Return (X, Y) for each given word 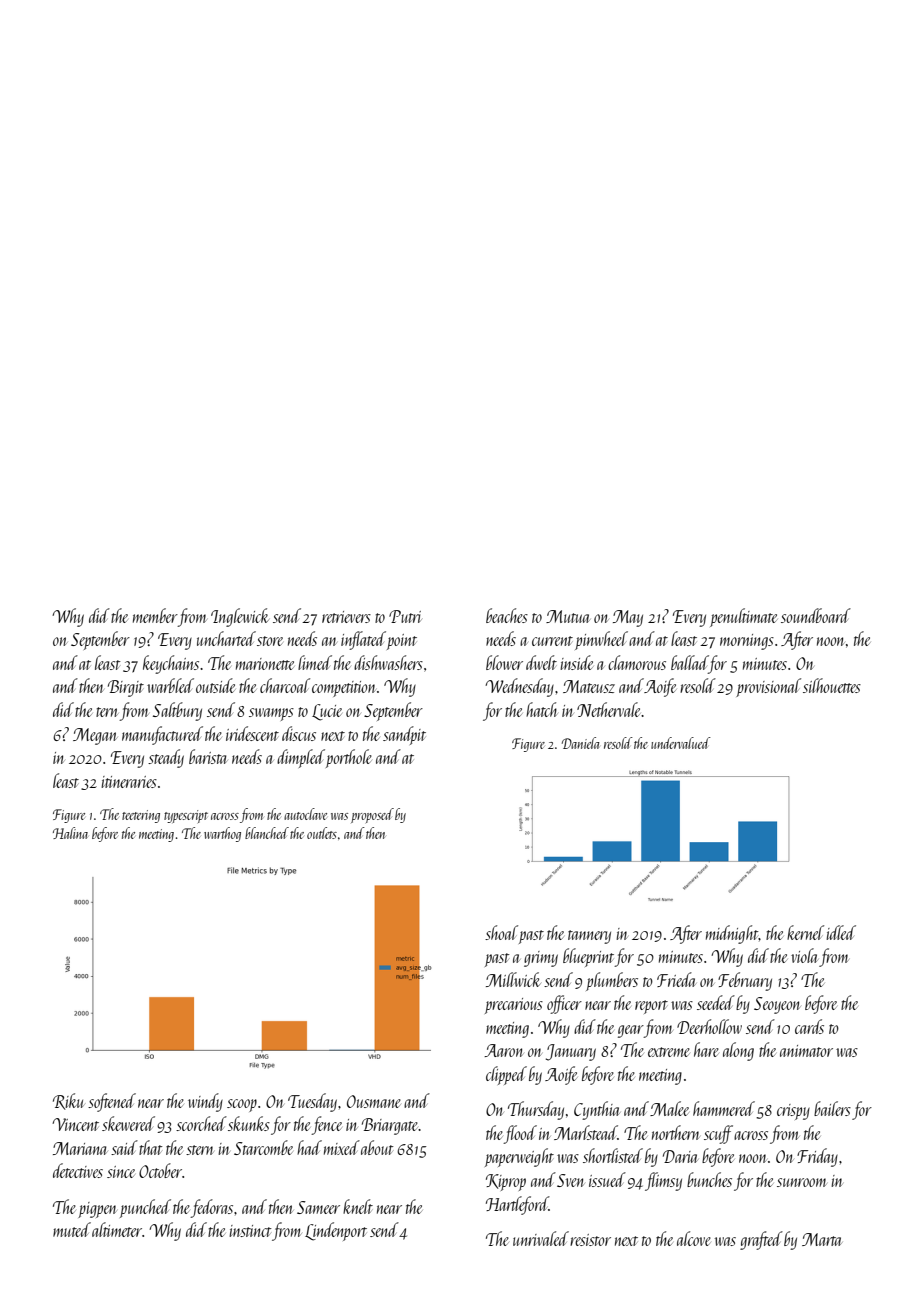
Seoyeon (777, 1005)
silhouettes (832, 685)
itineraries (129, 782)
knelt (358, 1206)
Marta (822, 1239)
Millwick (513, 979)
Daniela (580, 743)
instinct (250, 1231)
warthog (222, 834)
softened (112, 1102)
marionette (265, 664)
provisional (768, 687)
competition (344, 689)
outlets (322, 833)
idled (841, 932)
